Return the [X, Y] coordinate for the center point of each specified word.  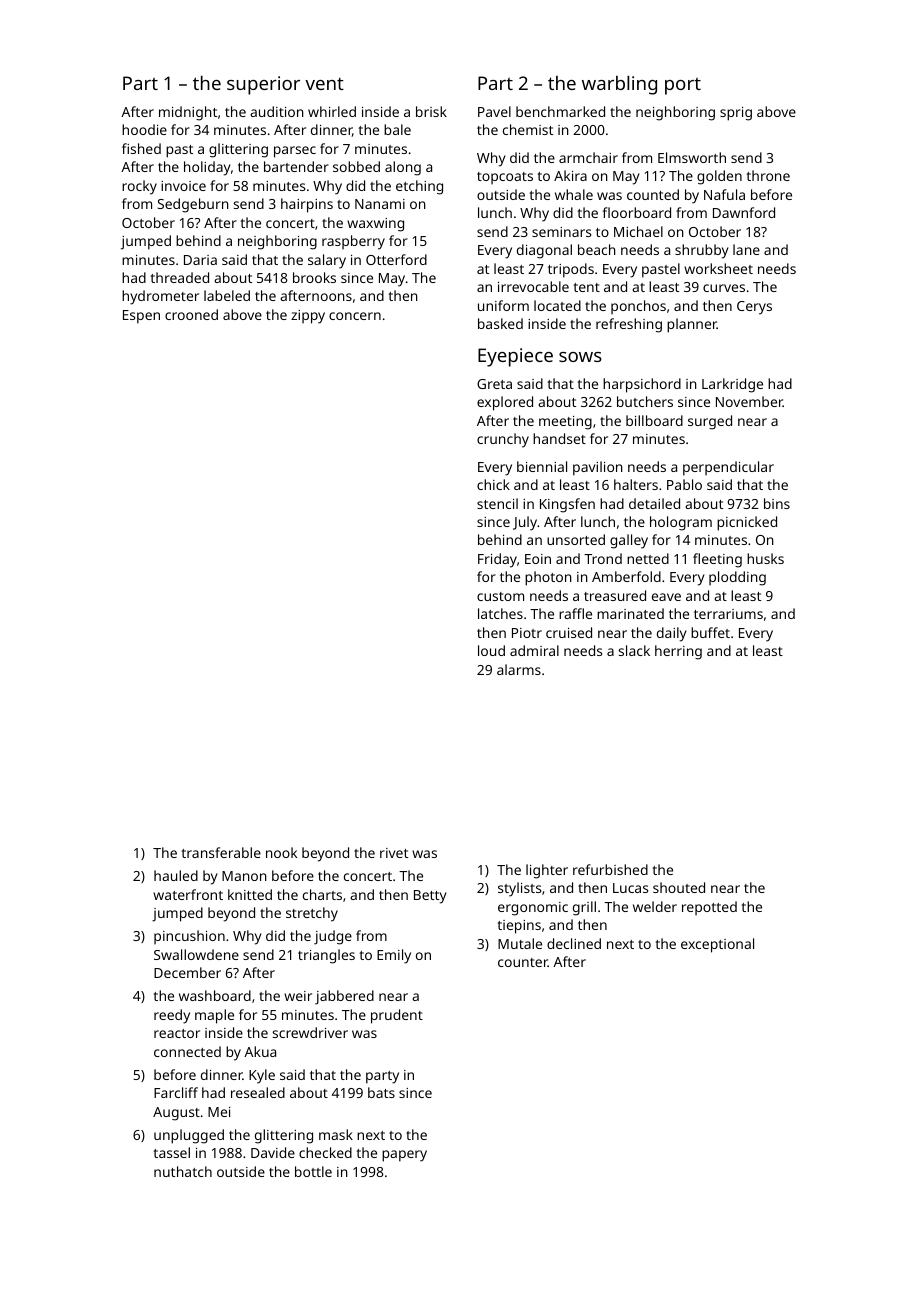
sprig [736, 114]
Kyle [262, 1076]
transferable [221, 852]
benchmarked [560, 111]
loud [491, 650]
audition [277, 111]
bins [777, 503]
